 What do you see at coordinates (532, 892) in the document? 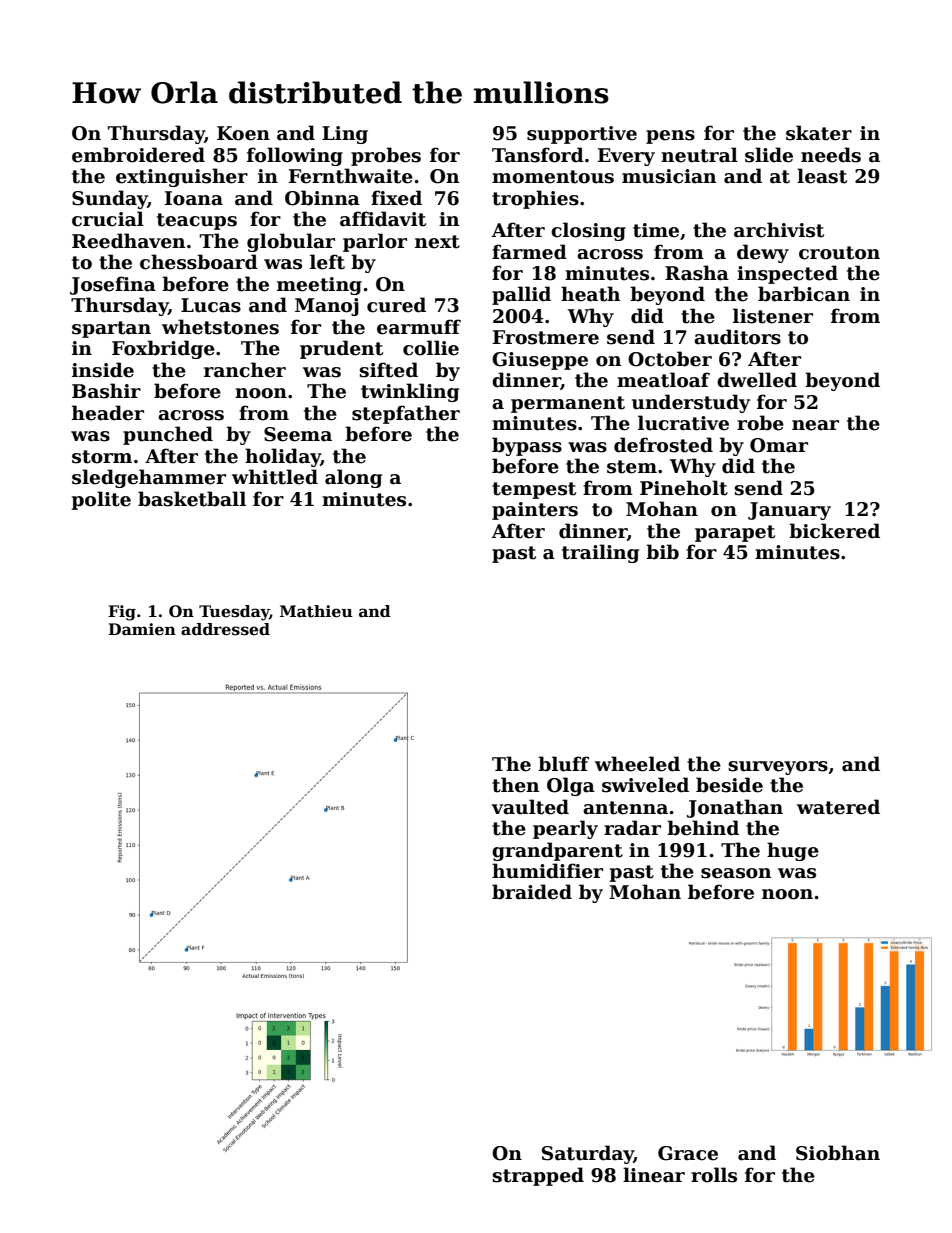
I see `braided` at bounding box center [532, 892].
